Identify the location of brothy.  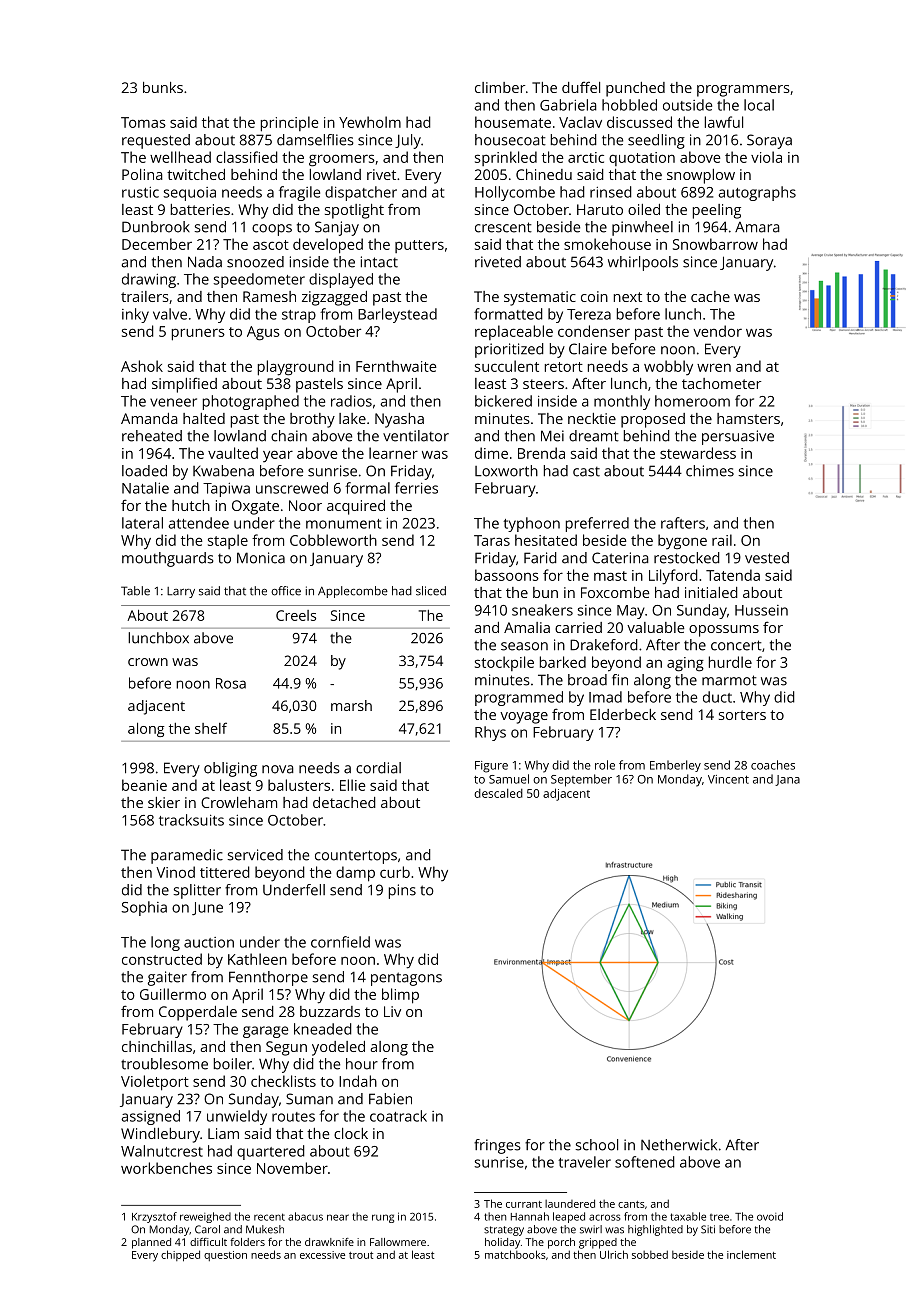
(312, 420).
